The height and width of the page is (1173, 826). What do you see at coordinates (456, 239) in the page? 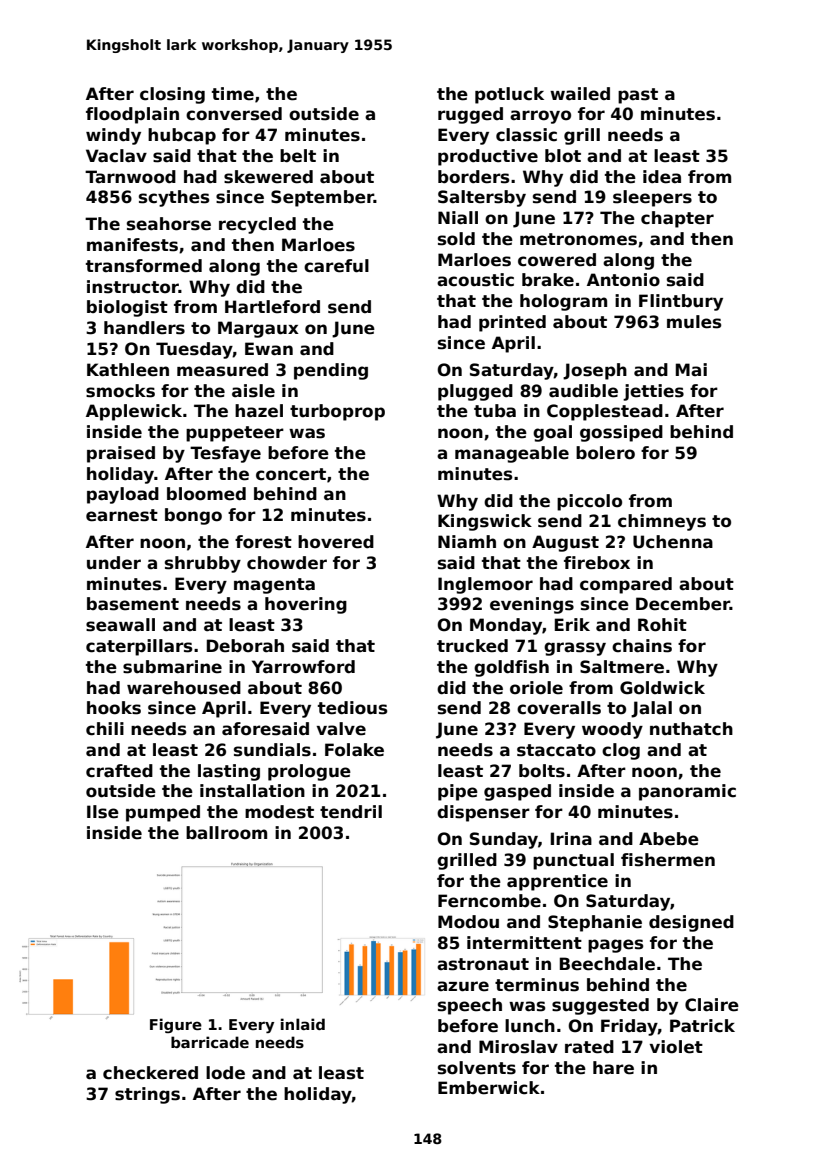
I see `sold` at bounding box center [456, 239].
